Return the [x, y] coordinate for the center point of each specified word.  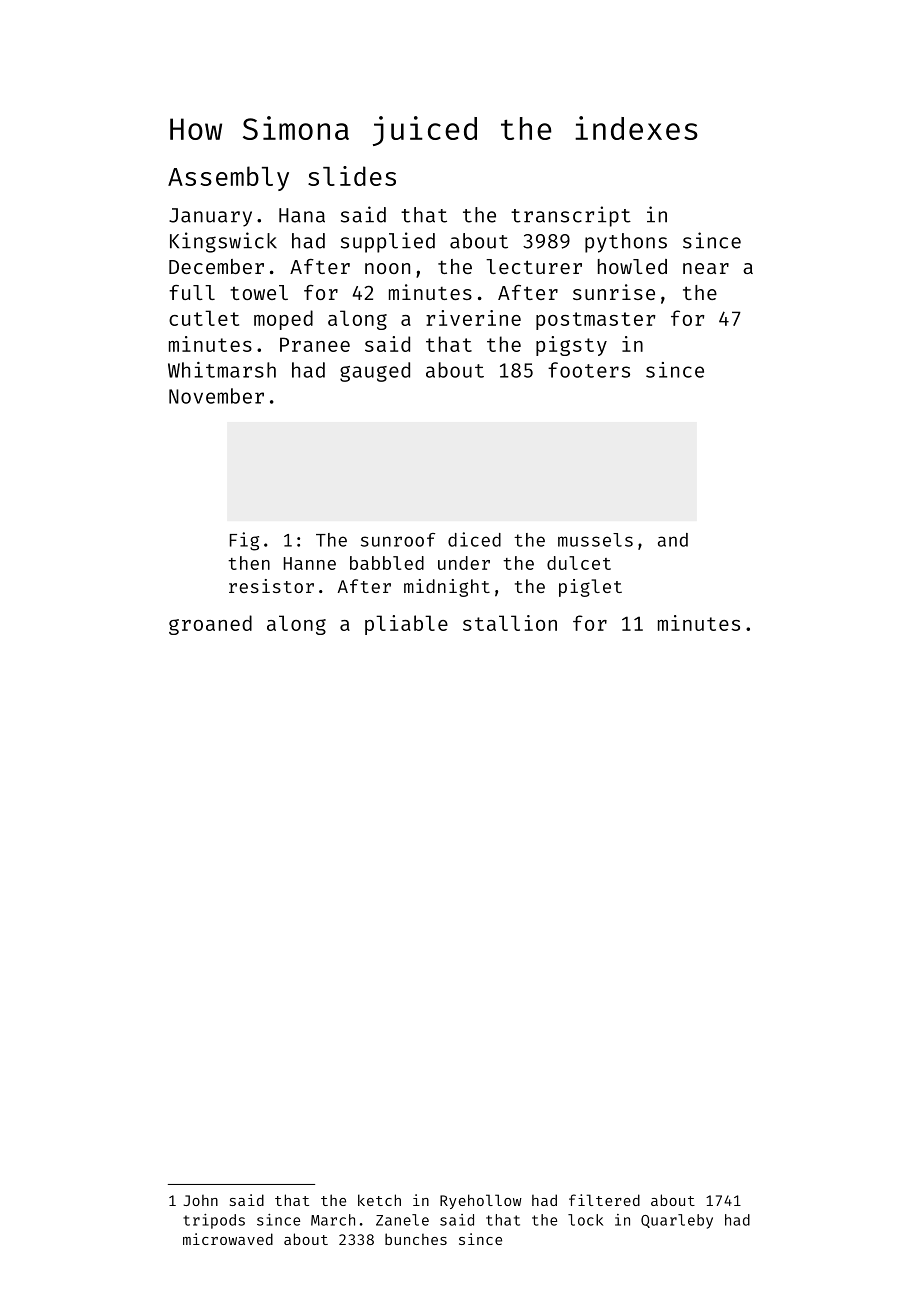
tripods [214, 1221]
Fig [244, 541]
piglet [590, 588]
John [201, 1200]
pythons [626, 243]
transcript [571, 216]
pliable [406, 625]
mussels [595, 540]
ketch [379, 1200]
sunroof [398, 540]
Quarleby [677, 1221]
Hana [302, 215]
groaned [210, 625]
